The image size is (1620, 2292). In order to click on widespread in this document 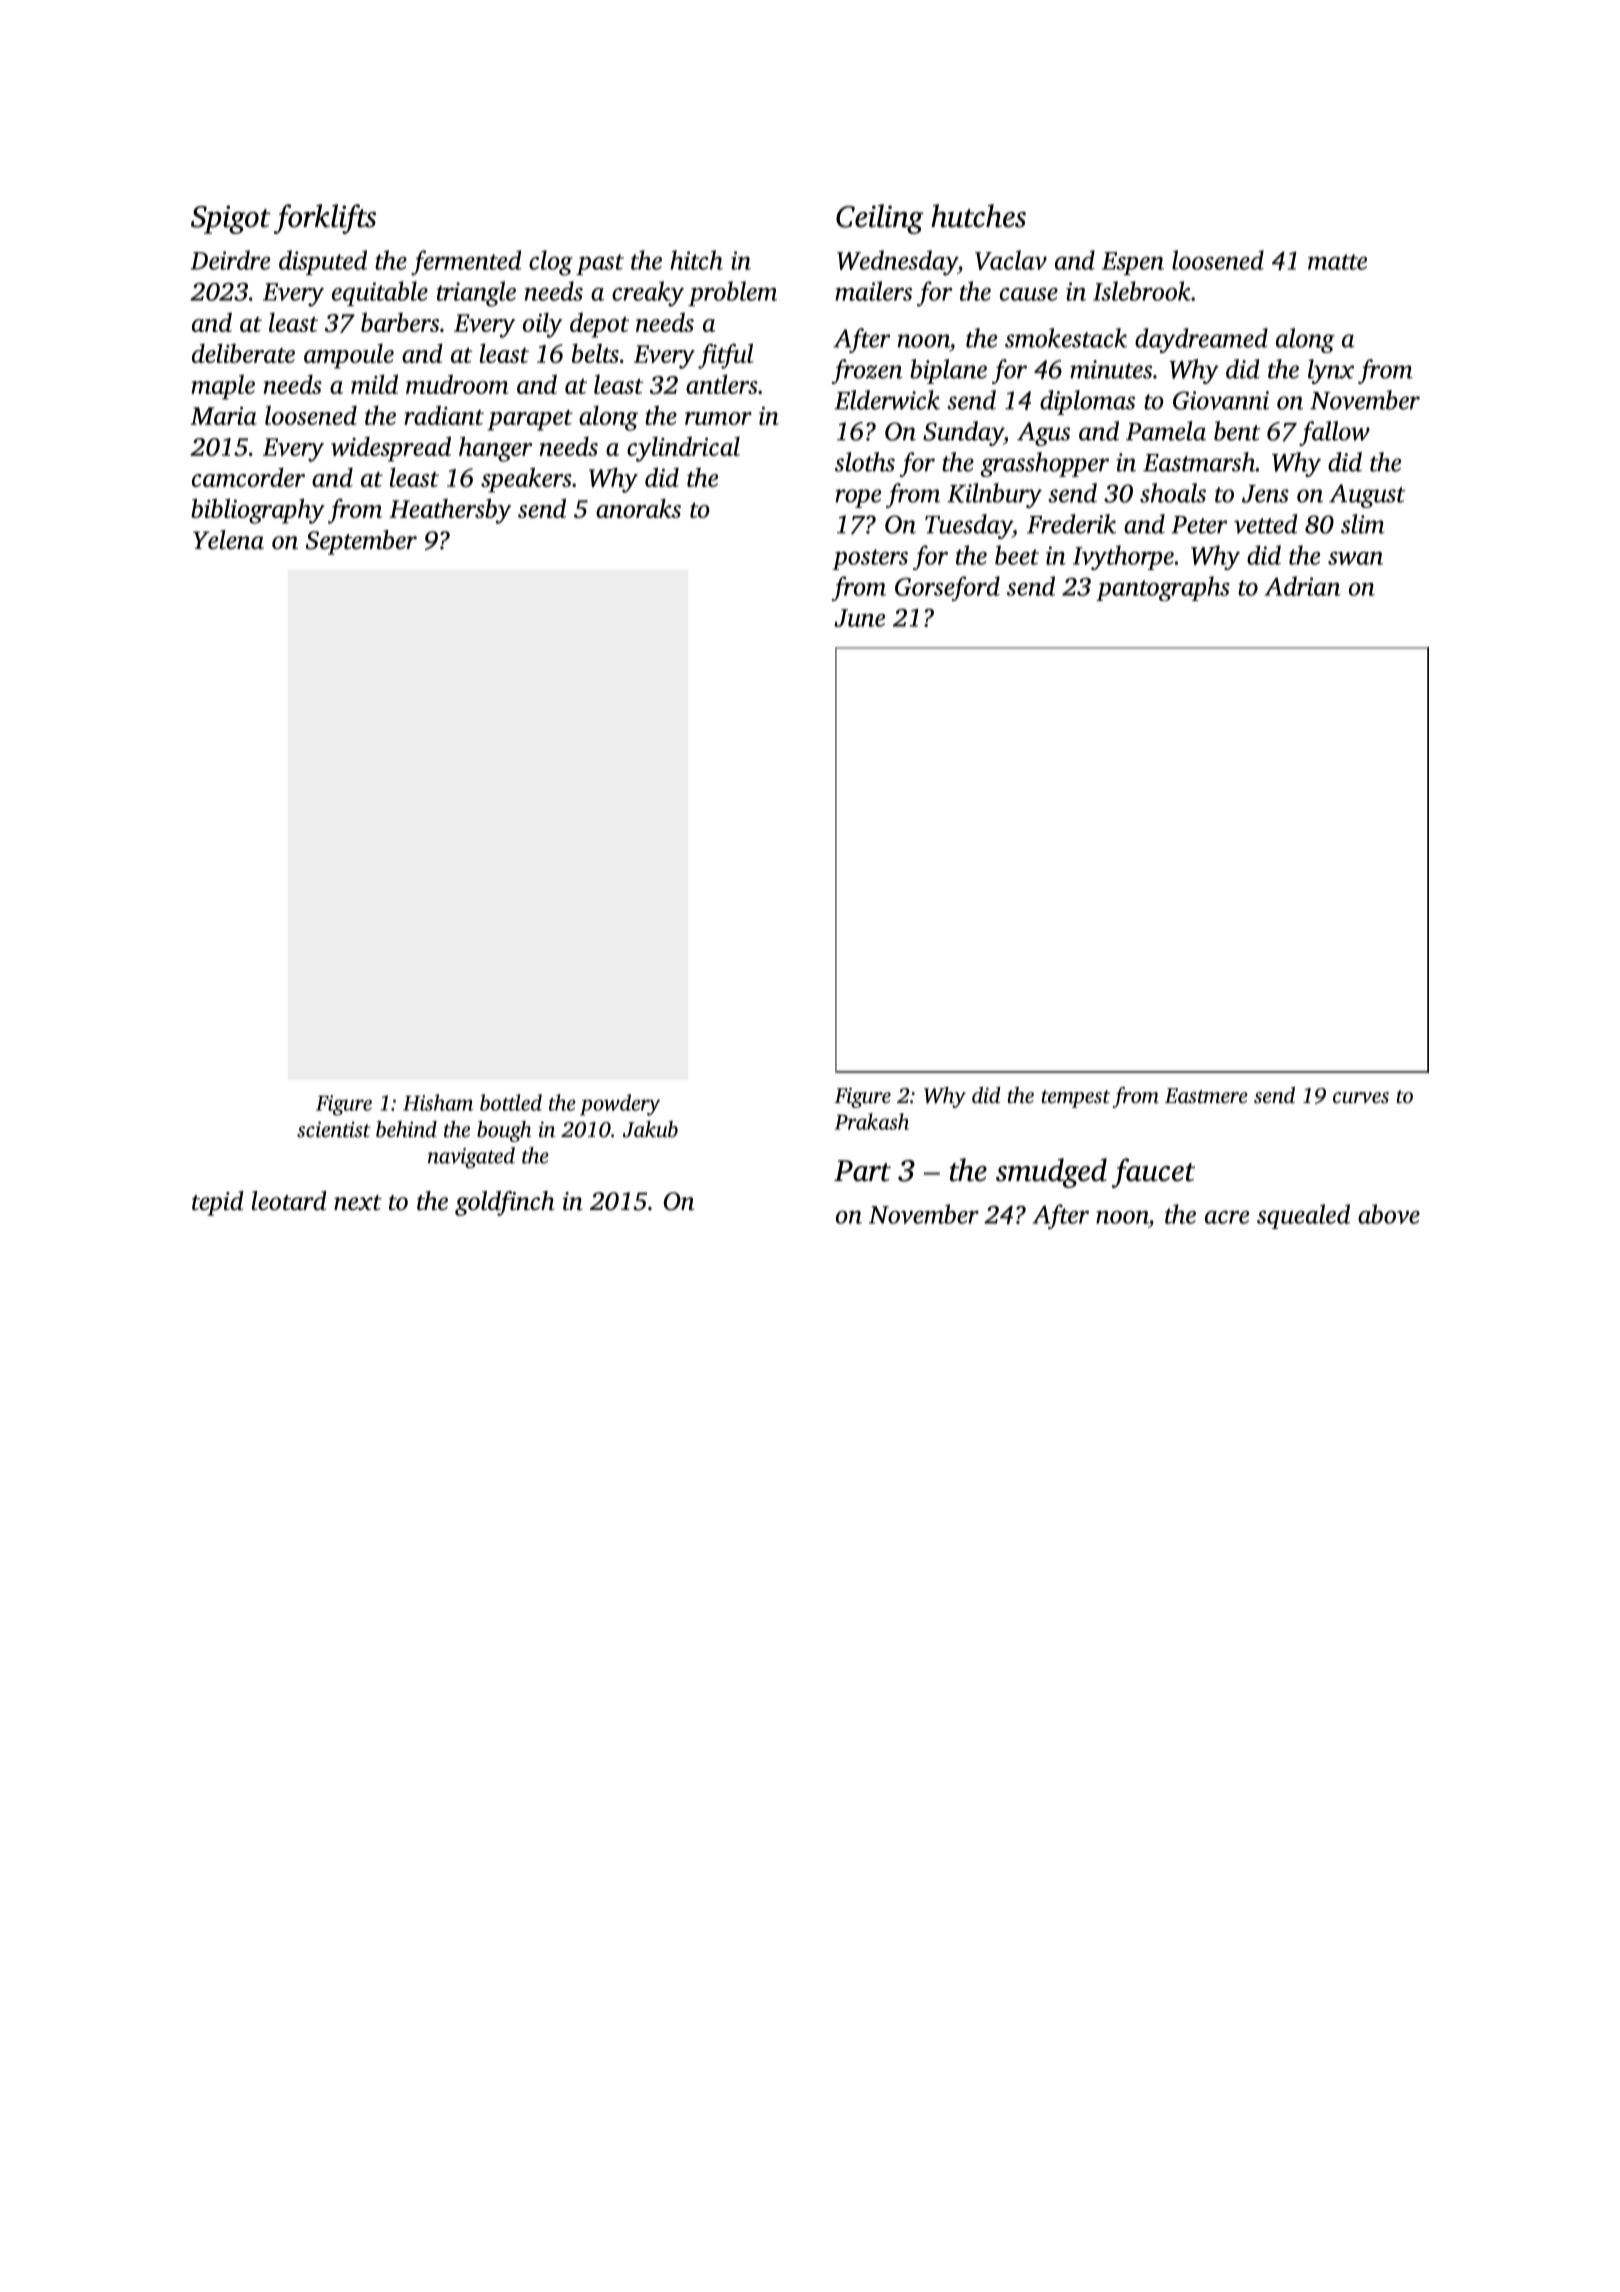, I will do `click(391, 449)`.
